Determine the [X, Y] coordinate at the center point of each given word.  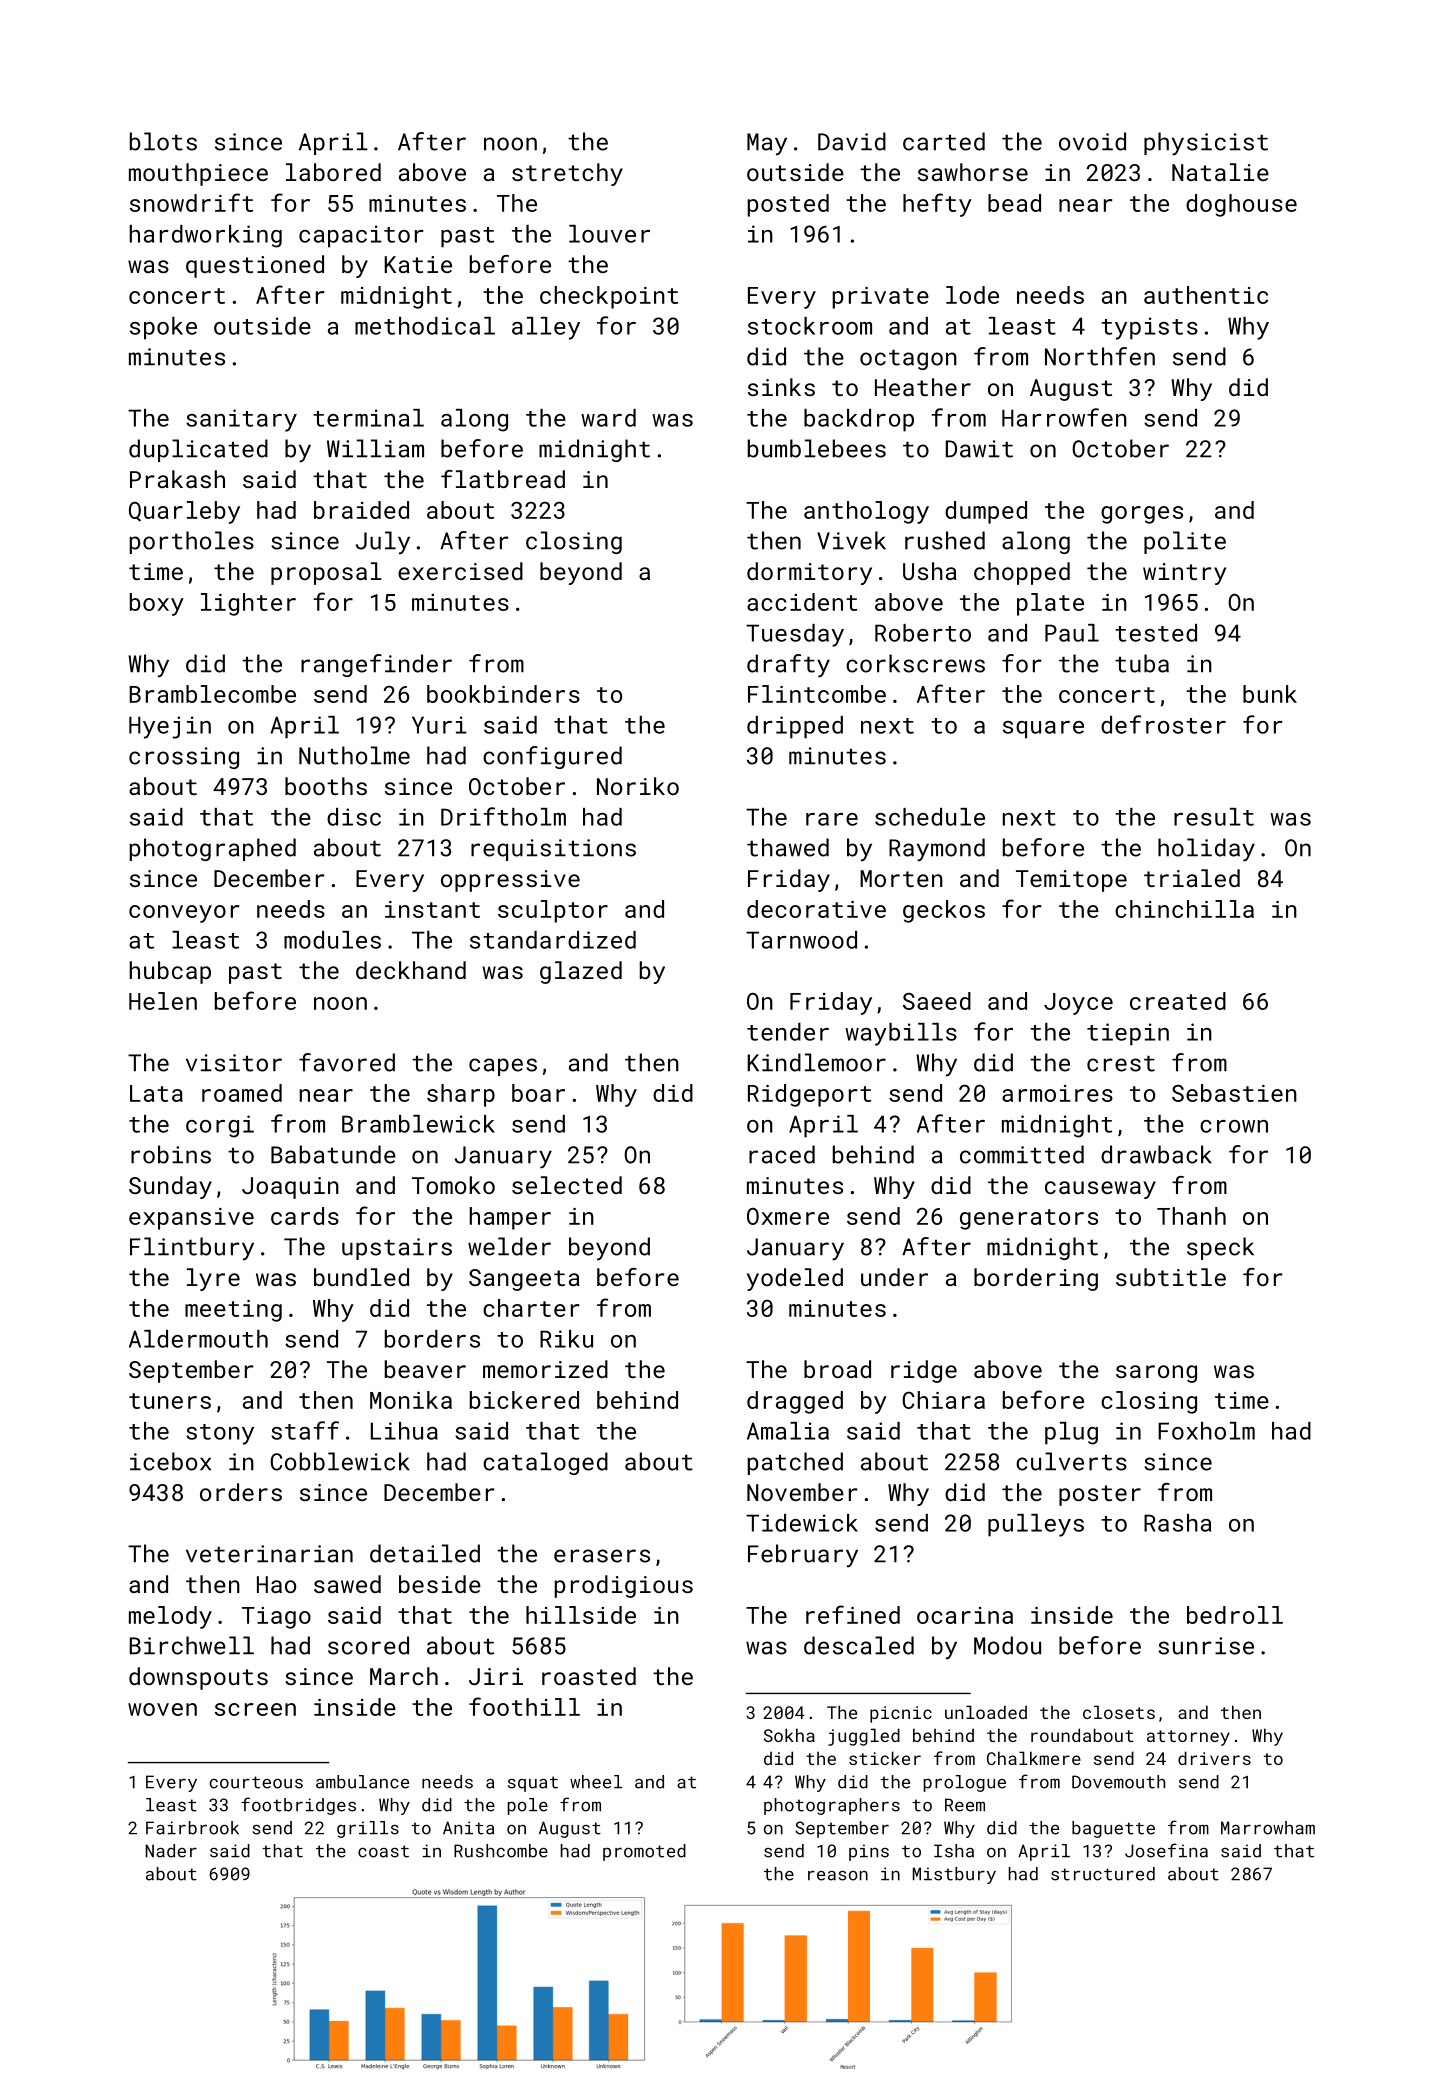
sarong [1156, 1374]
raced [782, 1154]
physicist [1206, 144]
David [852, 141]
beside [440, 1584]
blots [163, 141]
